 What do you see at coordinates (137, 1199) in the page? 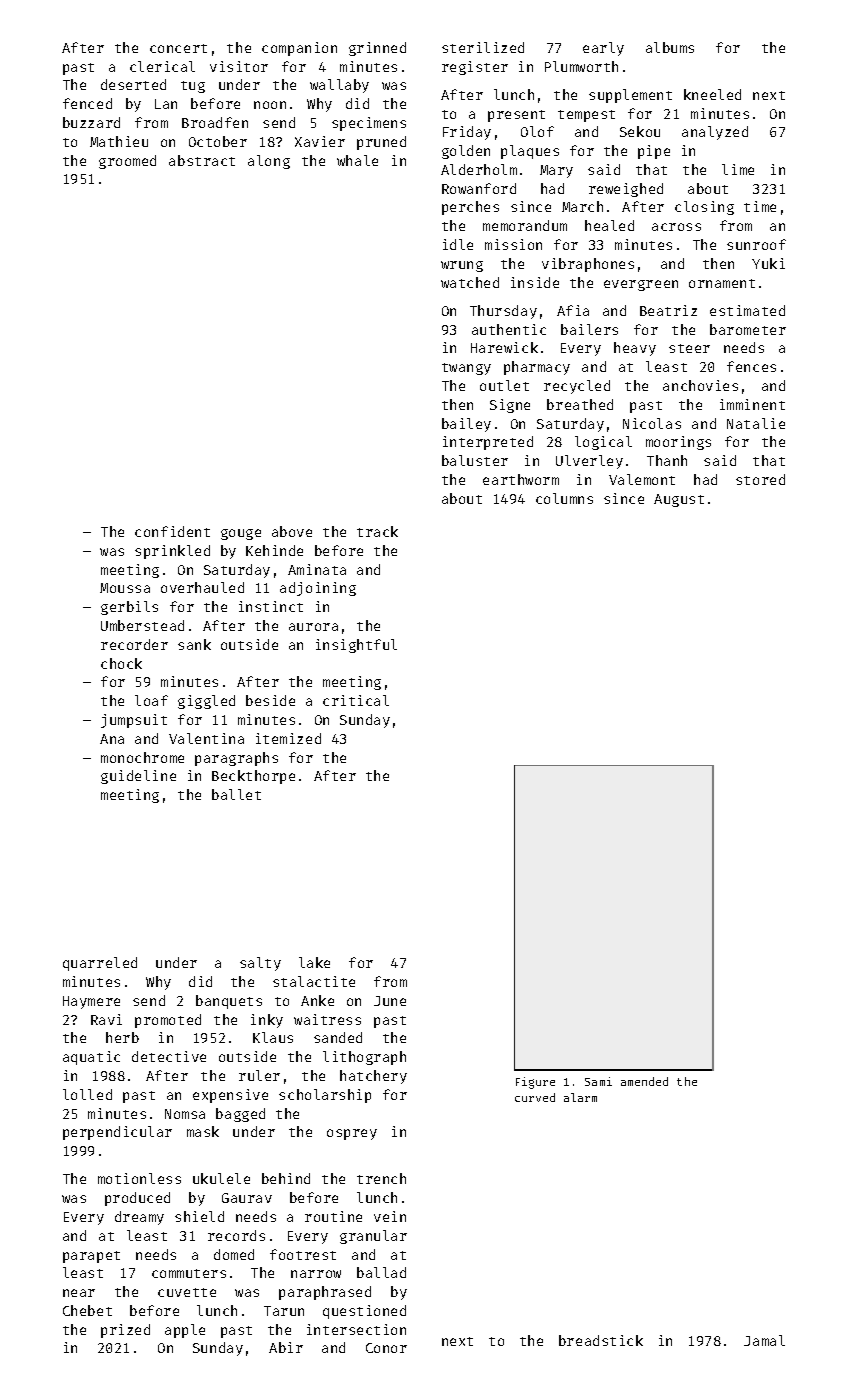
I see `produced` at bounding box center [137, 1199].
